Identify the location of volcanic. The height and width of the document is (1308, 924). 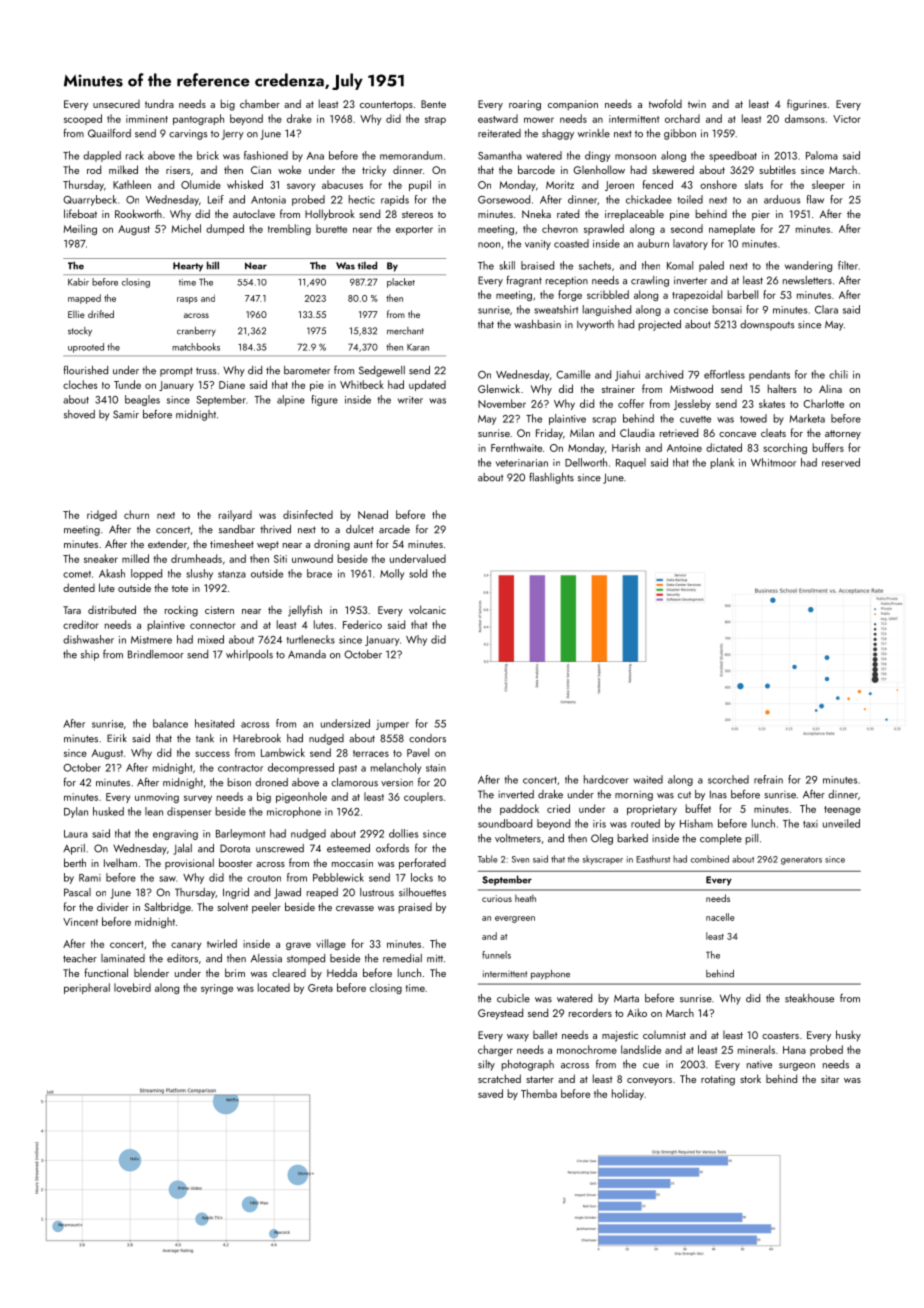
(427, 609).
